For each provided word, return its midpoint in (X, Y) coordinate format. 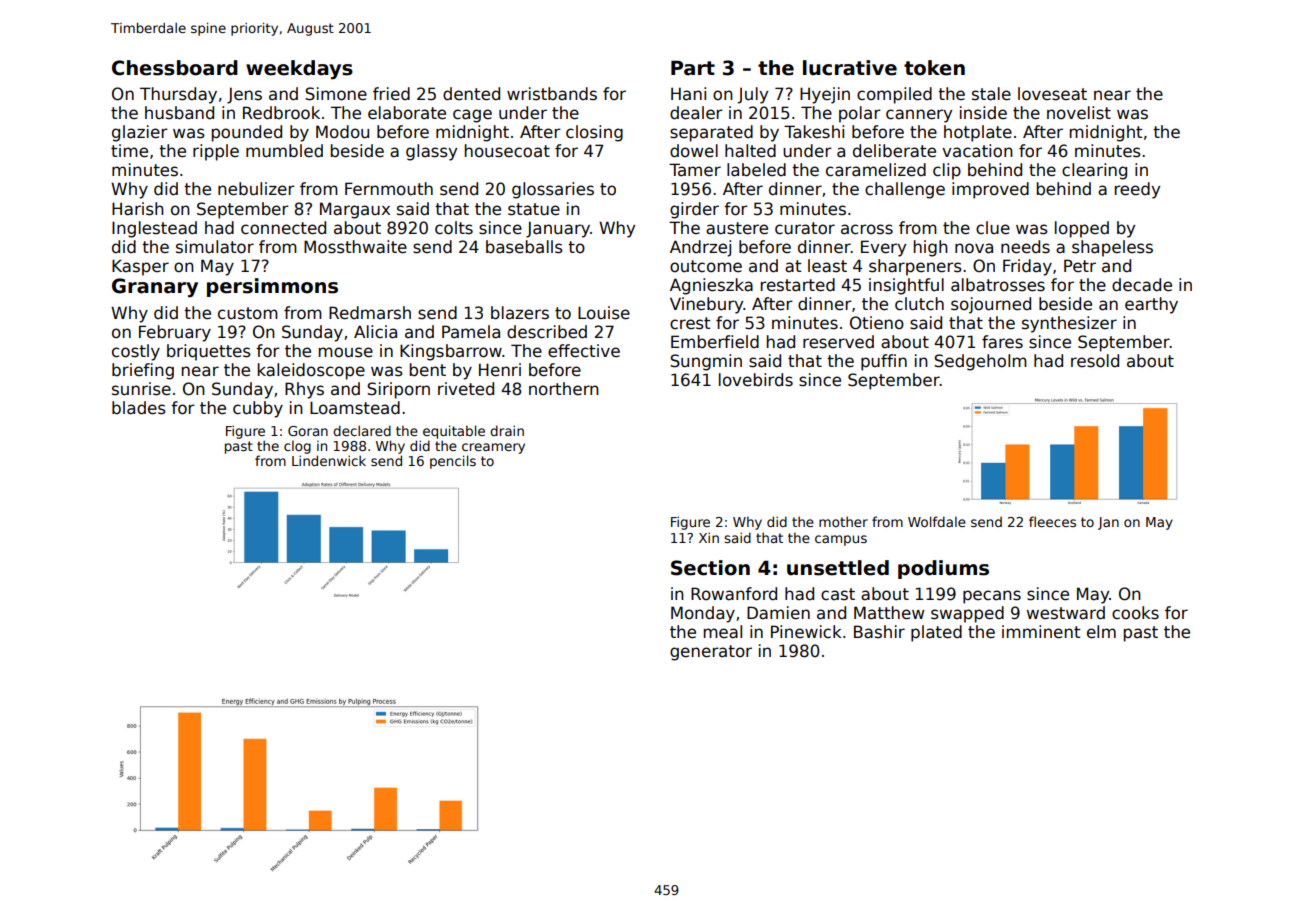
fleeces (1052, 521)
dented (471, 94)
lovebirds (756, 380)
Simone (336, 94)
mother (843, 521)
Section (710, 568)
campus (841, 540)
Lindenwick (329, 460)
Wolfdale (937, 521)
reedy (1137, 190)
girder (694, 210)
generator (711, 653)
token (934, 68)
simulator (215, 247)
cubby (258, 409)
